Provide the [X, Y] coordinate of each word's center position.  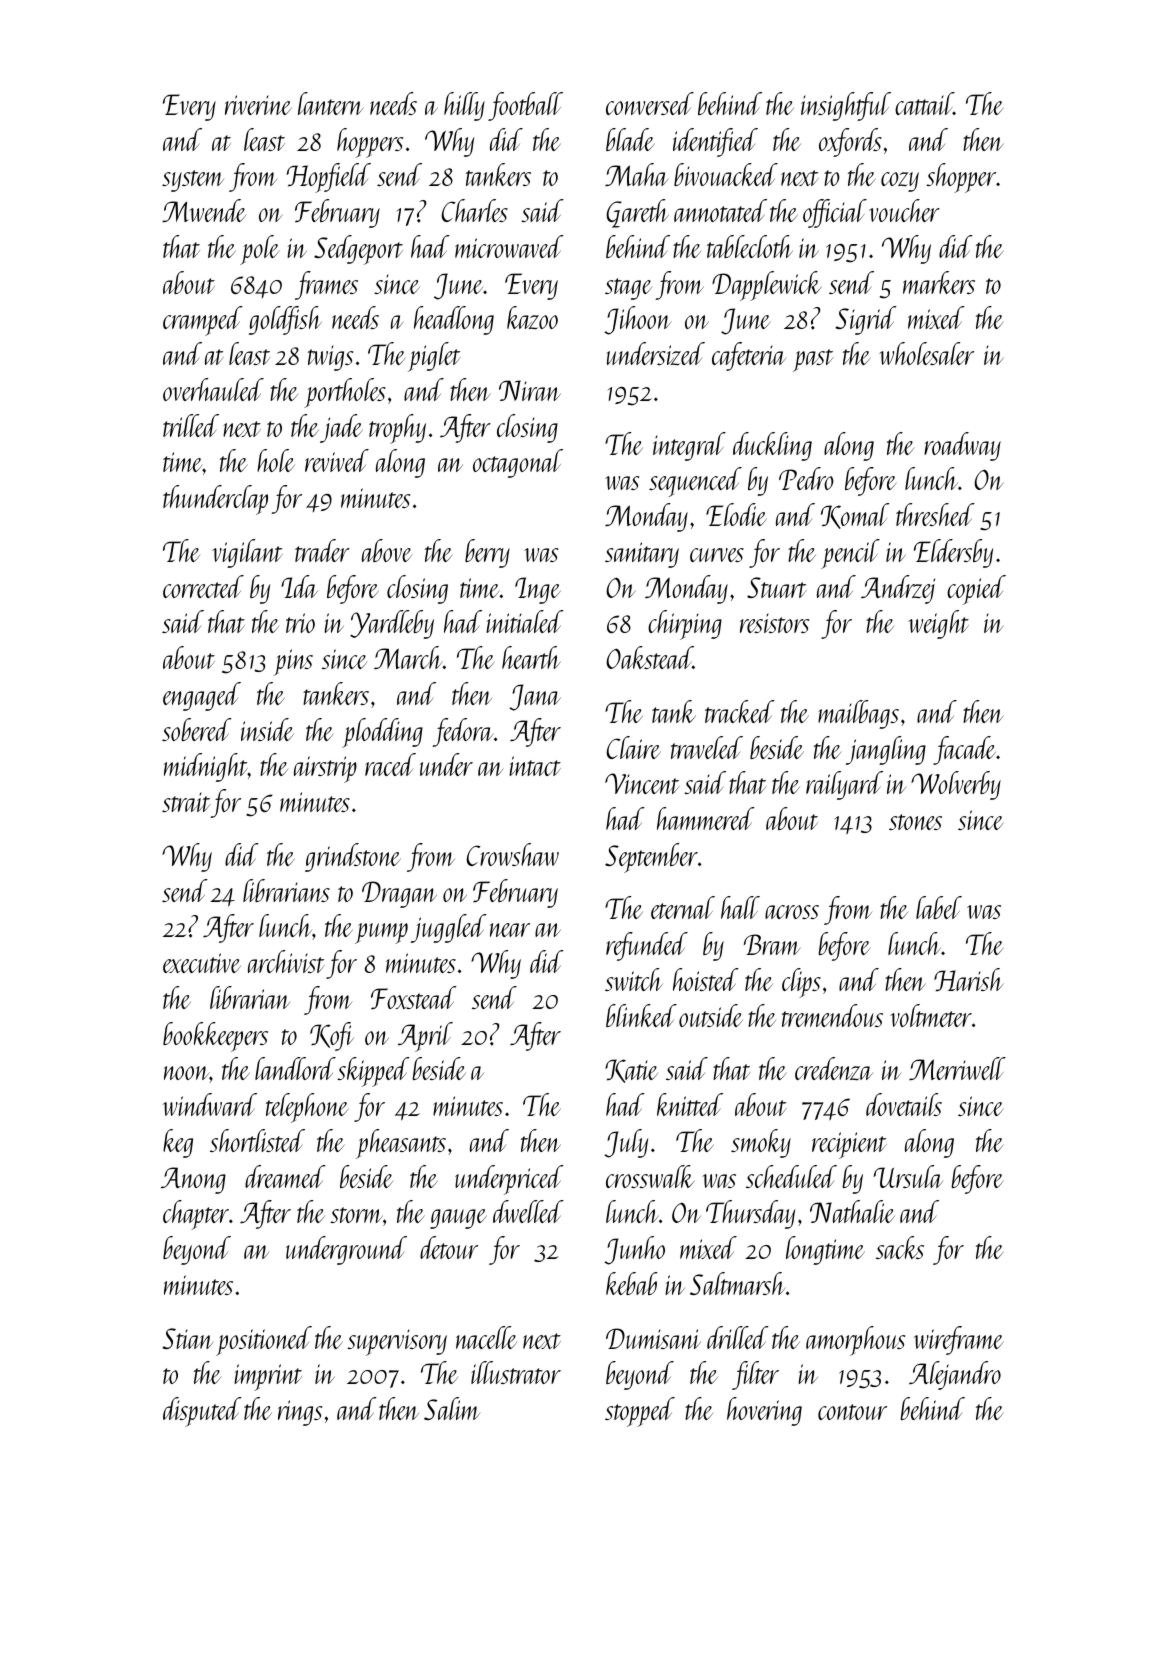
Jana [535, 697]
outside [711, 1015]
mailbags [858, 714]
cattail [924, 103]
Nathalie [852, 1211]
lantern [331, 103]
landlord [295, 1068]
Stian [188, 1338]
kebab [631, 1283]
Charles [474, 210]
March [408, 657]
